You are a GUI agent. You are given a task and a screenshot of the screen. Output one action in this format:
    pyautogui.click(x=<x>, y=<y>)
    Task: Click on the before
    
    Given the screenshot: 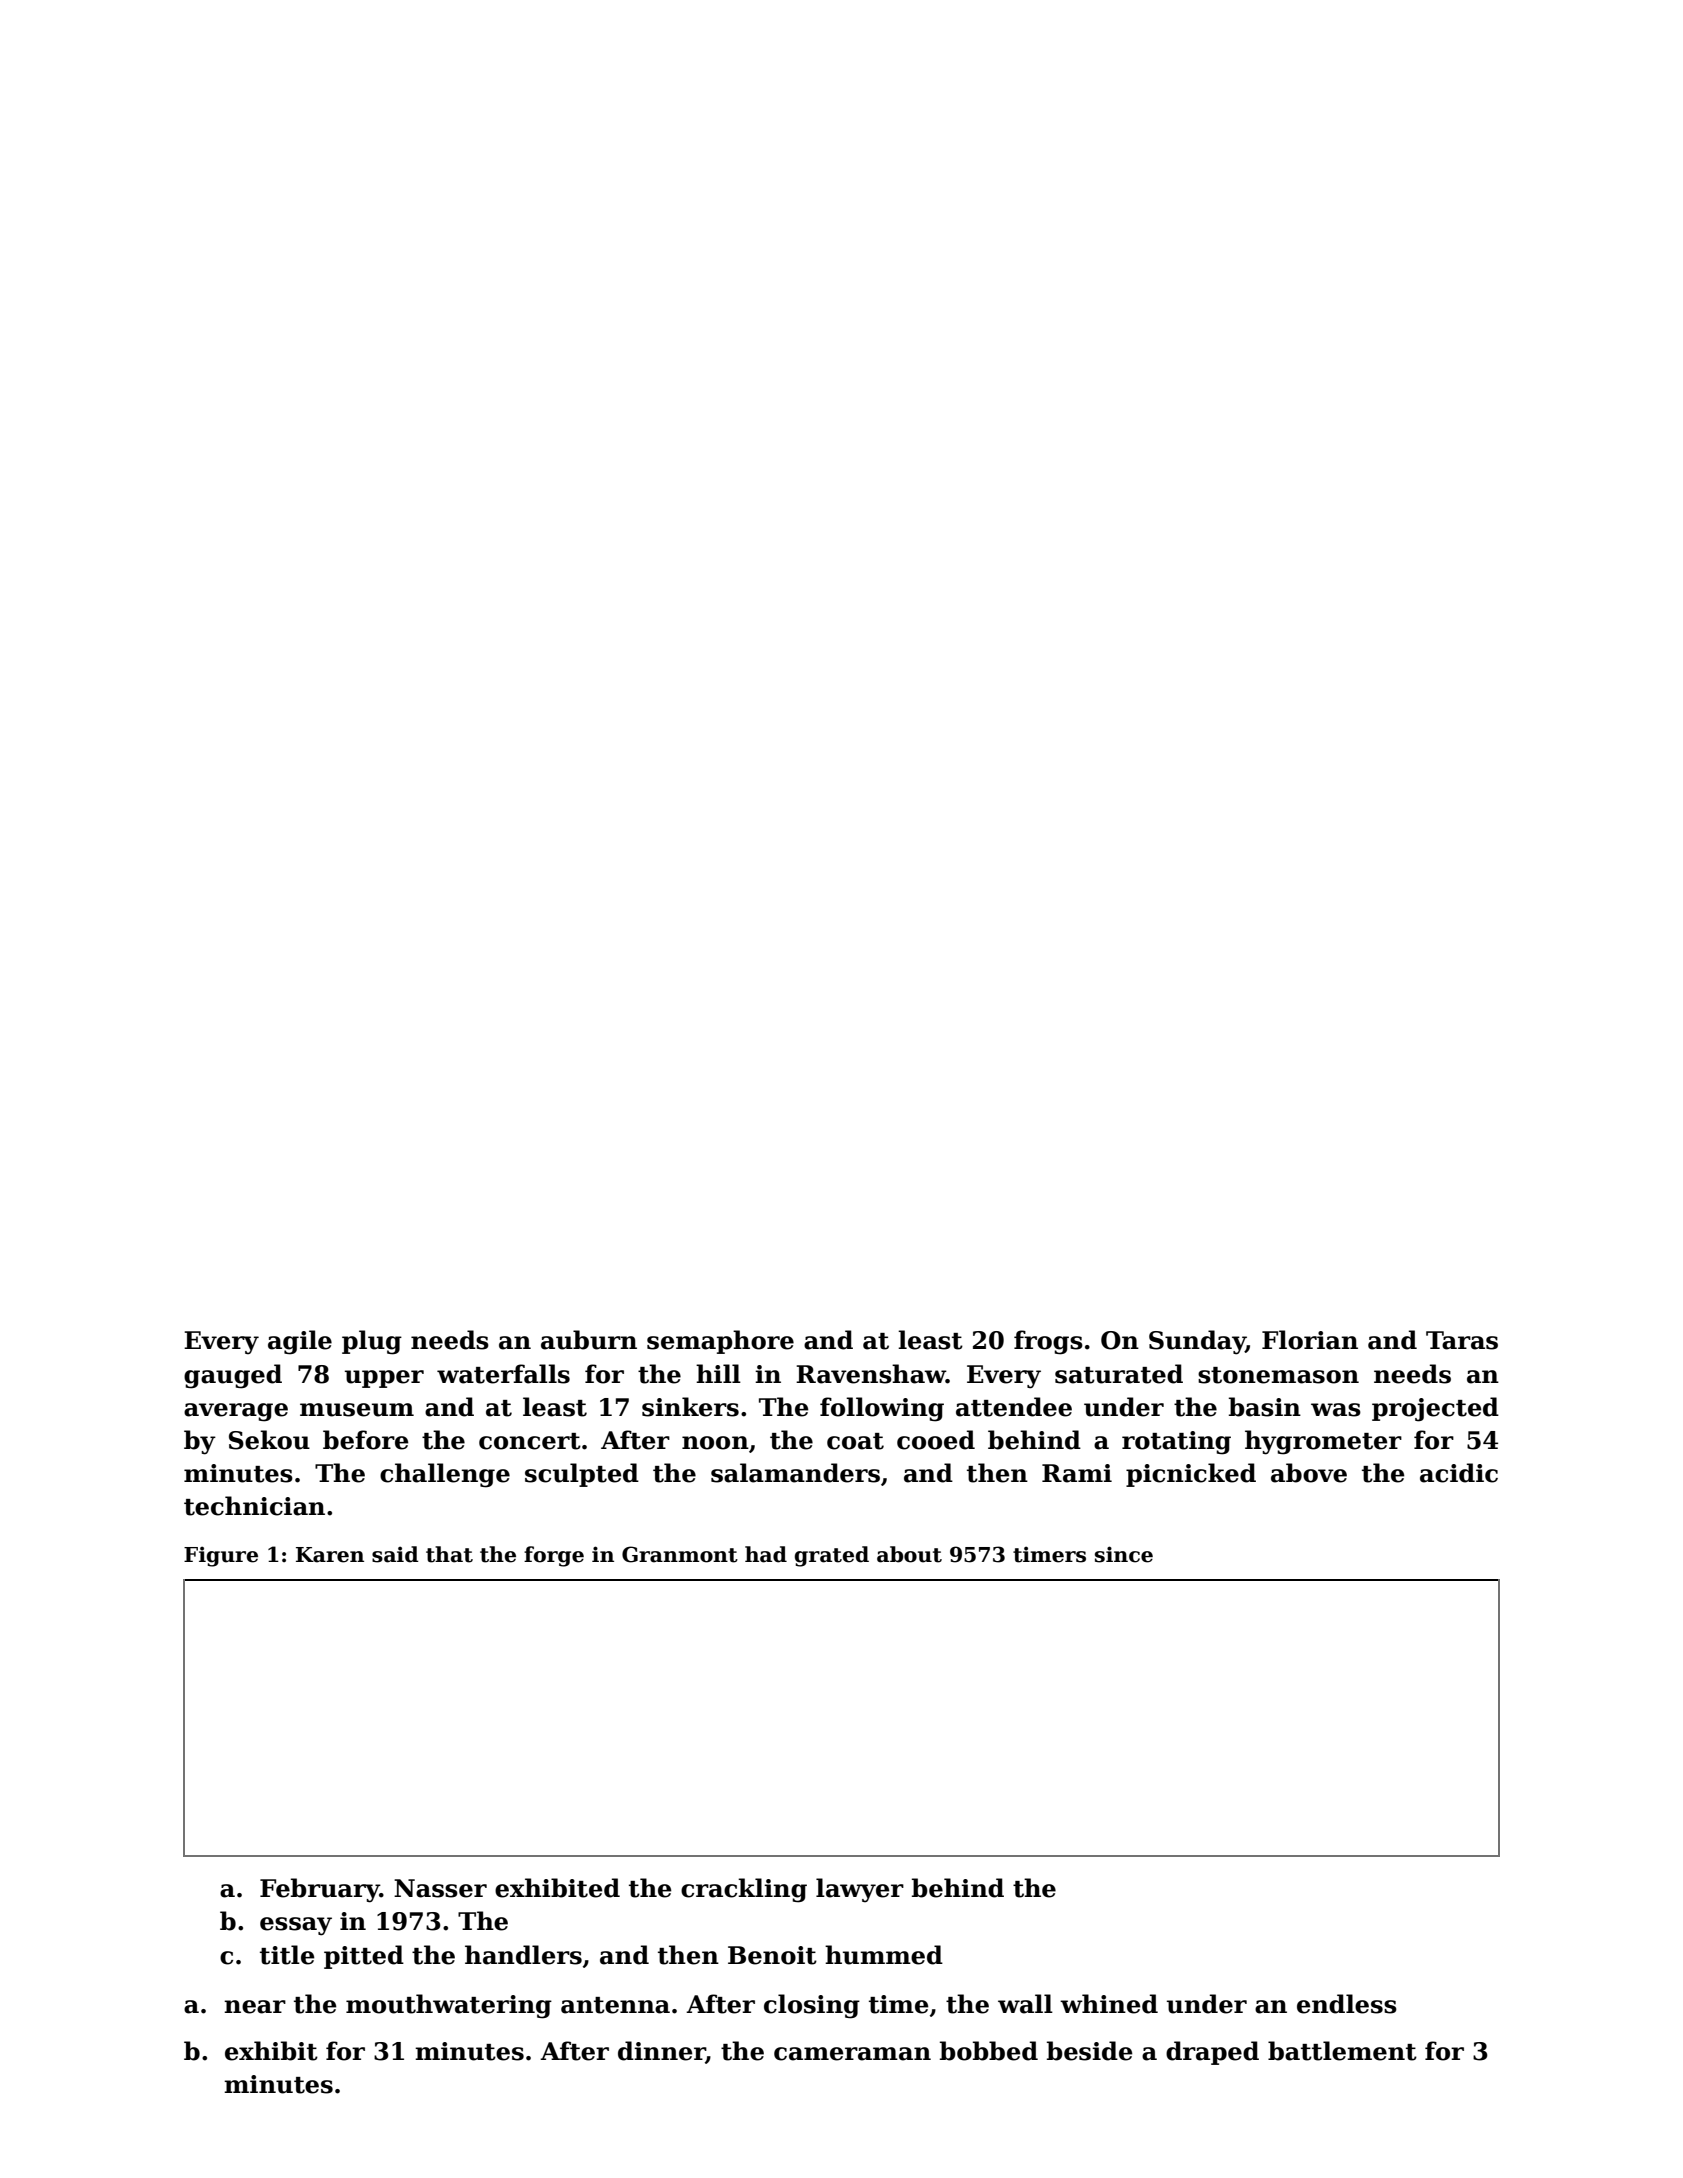 What is the action you would take?
    pyautogui.click(x=366, y=1440)
